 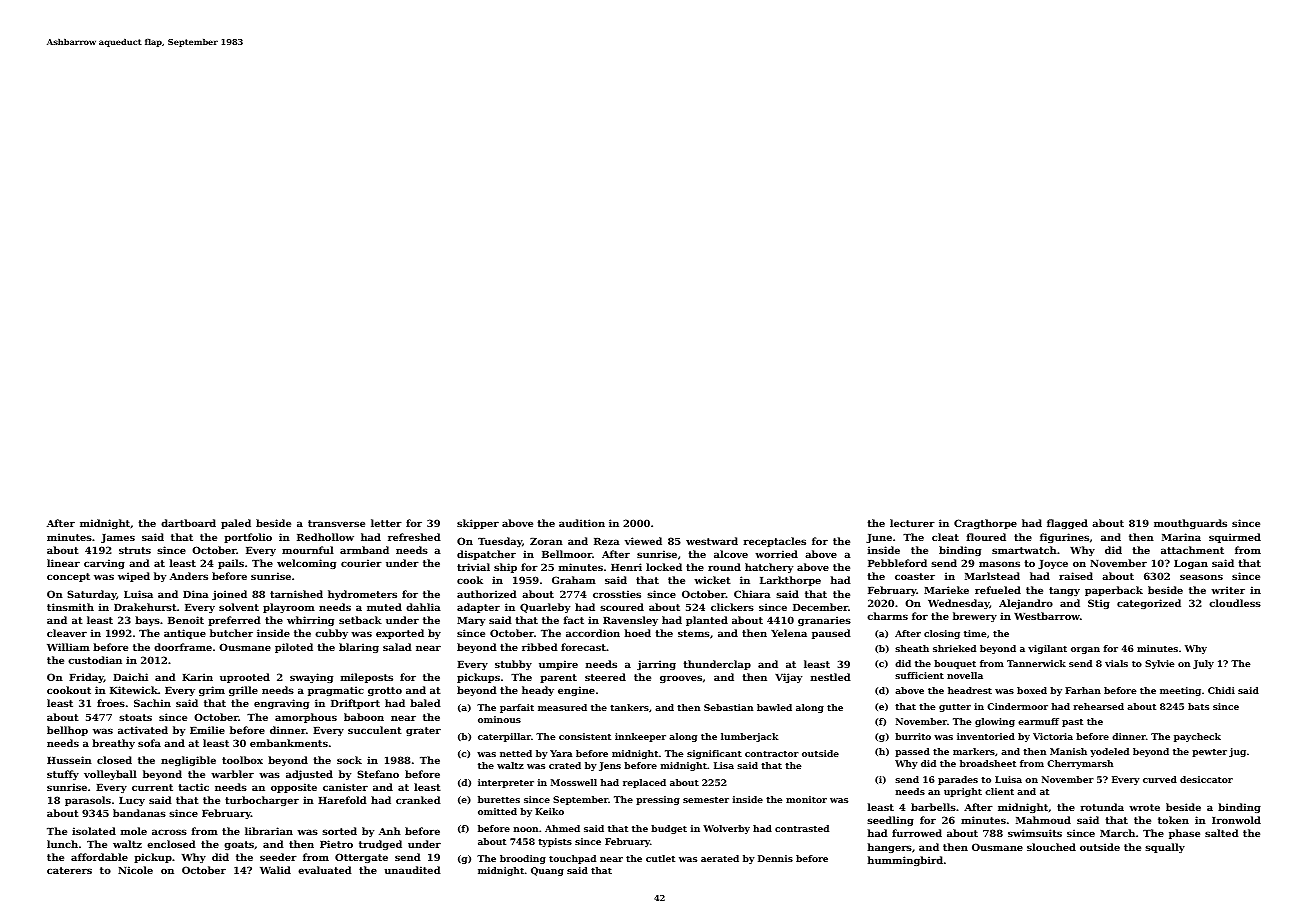 I want to click on wiped, so click(x=134, y=577).
